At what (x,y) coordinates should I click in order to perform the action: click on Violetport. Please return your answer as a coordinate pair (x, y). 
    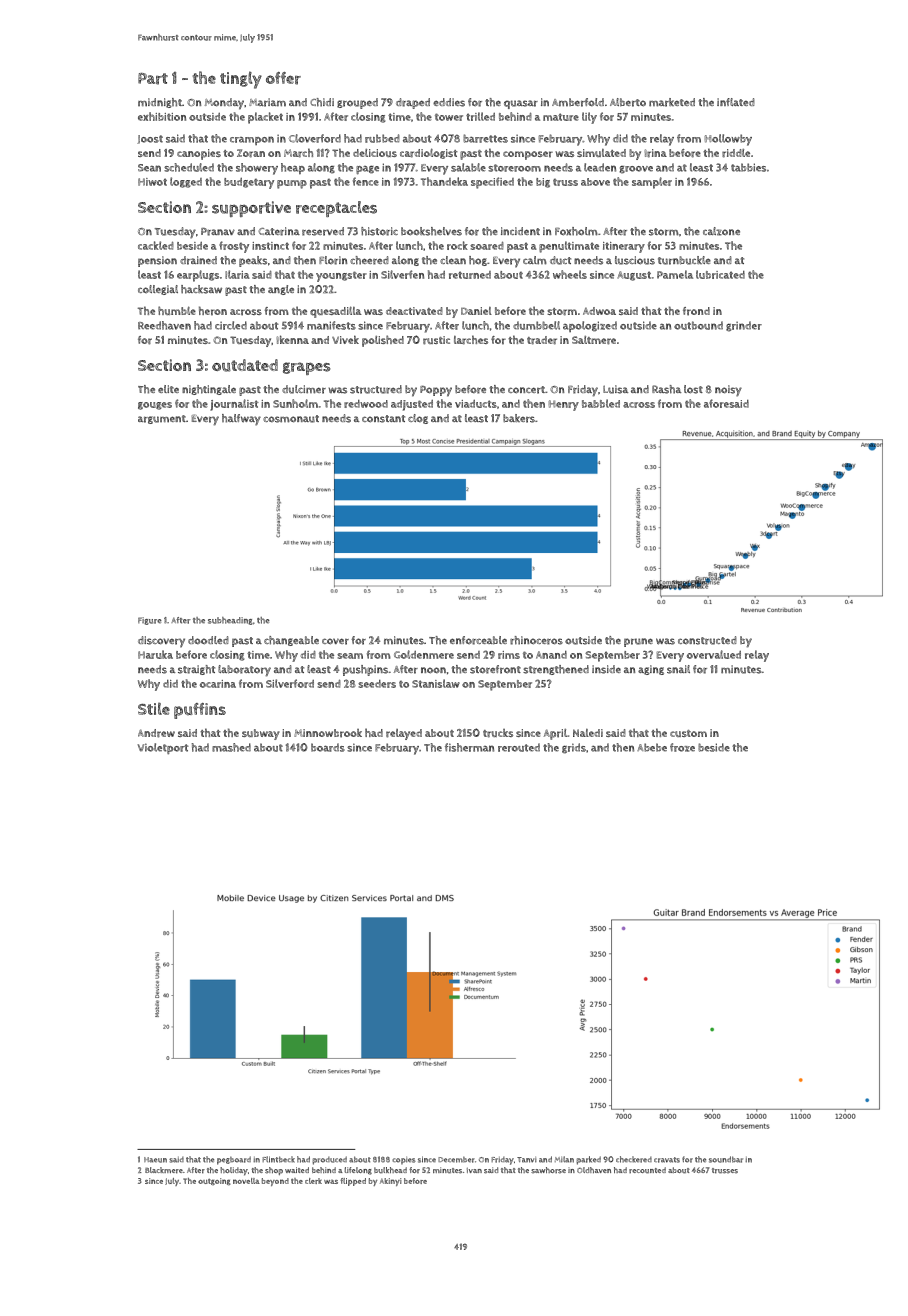
    Looking at the image, I should click on (163, 748).
